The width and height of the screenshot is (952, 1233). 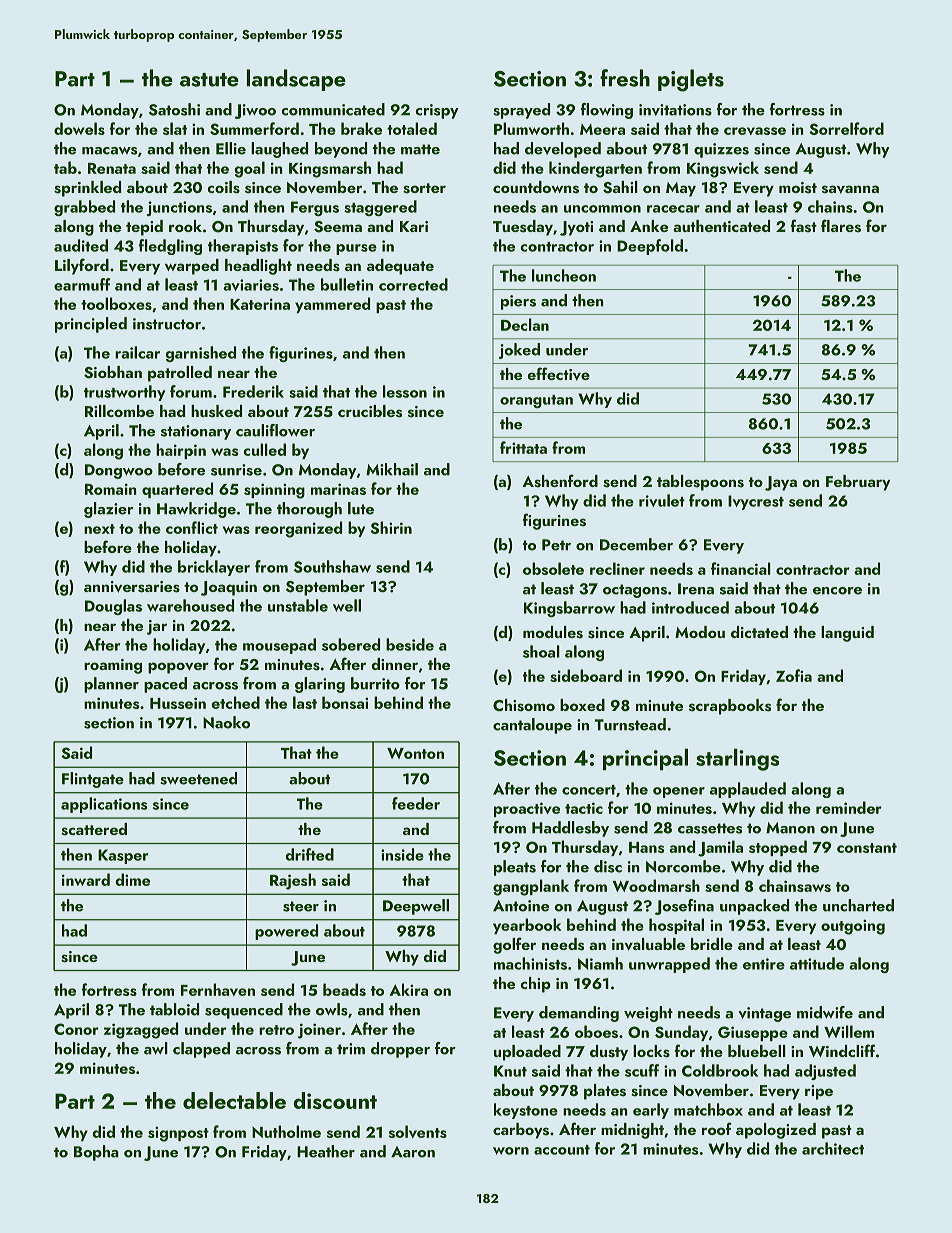 I want to click on flares, so click(x=841, y=226).
